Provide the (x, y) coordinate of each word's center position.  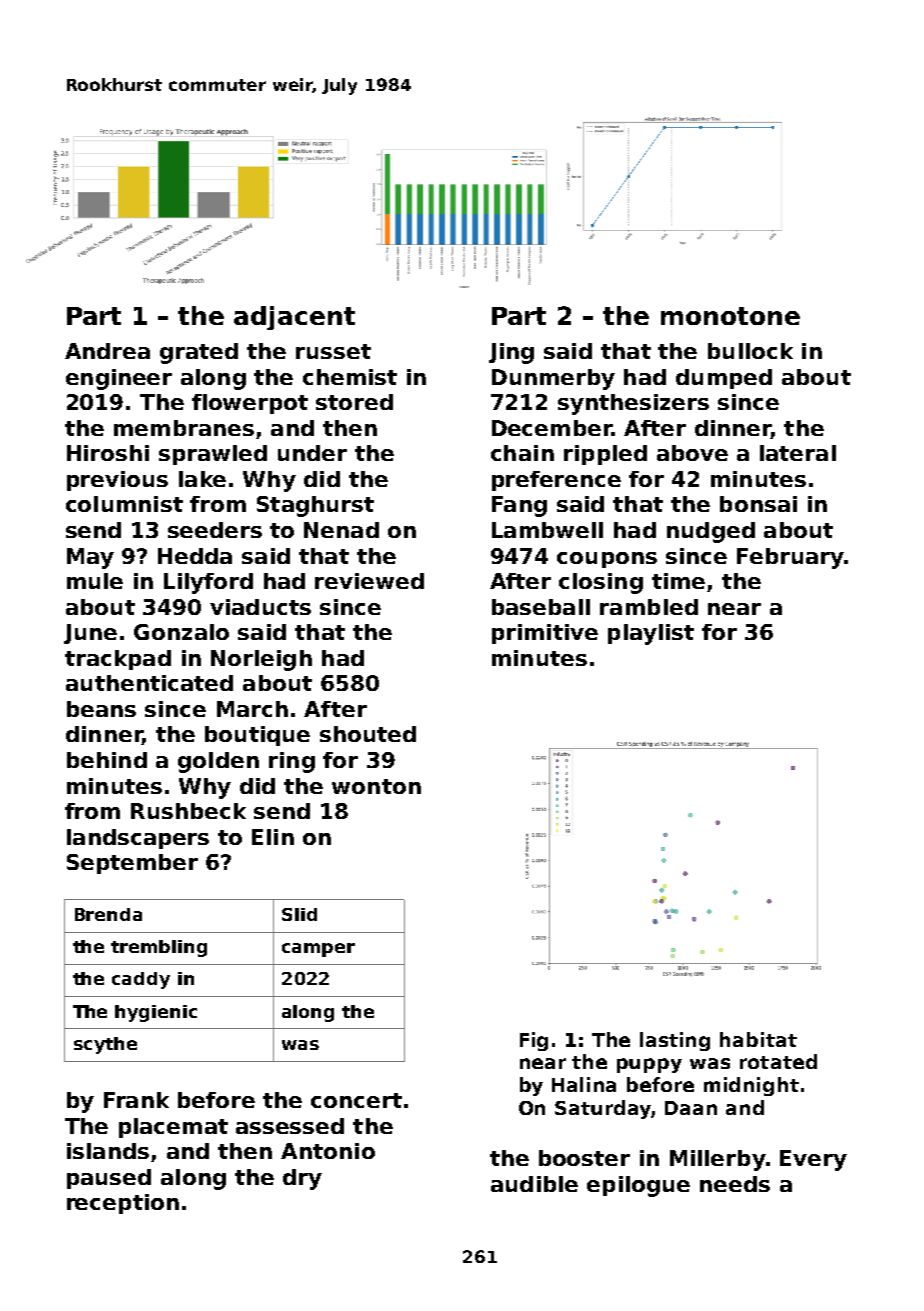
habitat (758, 1039)
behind (107, 760)
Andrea (107, 351)
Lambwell (547, 530)
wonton (376, 786)
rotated (778, 1061)
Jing (511, 353)
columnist (124, 504)
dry (302, 1179)
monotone (730, 316)
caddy (141, 980)
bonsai (758, 504)
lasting (675, 1041)
